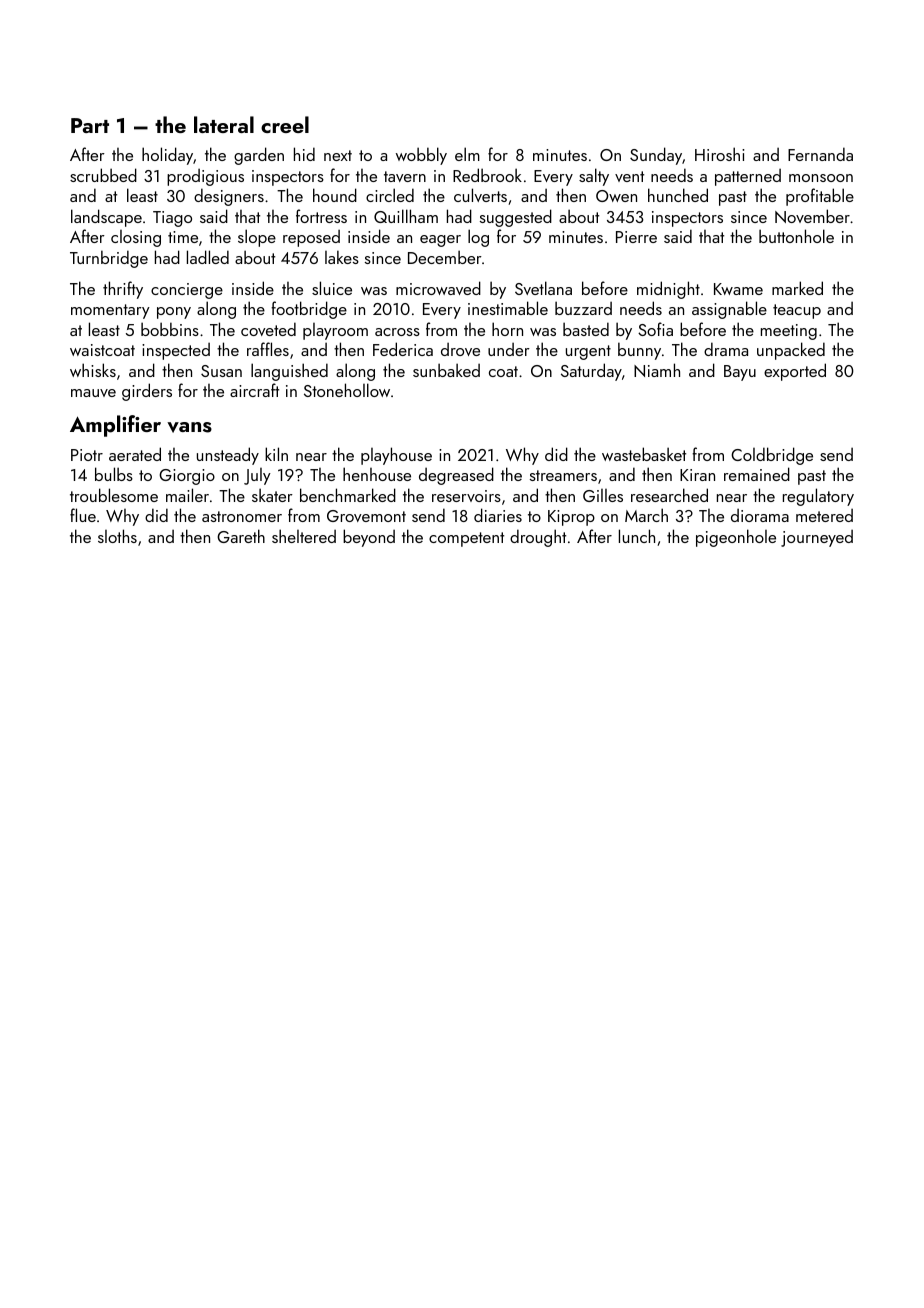 The width and height of the document is (924, 1308). Describe the element at coordinates (115, 426) in the document. I see `Amplifier` at that location.
